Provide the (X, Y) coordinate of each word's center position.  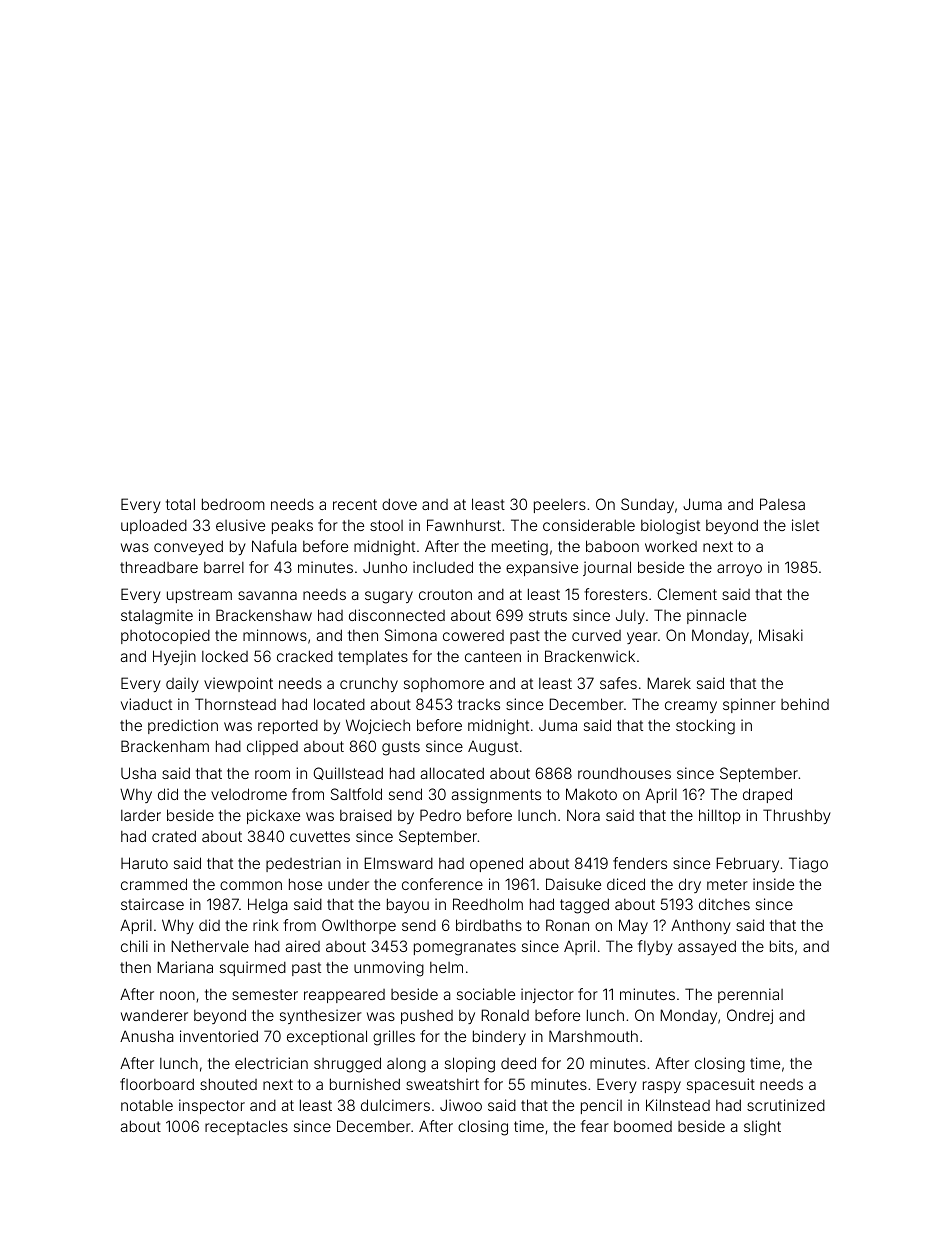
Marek (669, 683)
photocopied (165, 636)
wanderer (154, 1015)
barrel (224, 567)
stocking (705, 727)
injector (547, 995)
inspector (212, 1106)
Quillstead (348, 773)
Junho (385, 567)
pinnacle (716, 616)
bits (781, 946)
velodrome (249, 794)
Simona (411, 635)
